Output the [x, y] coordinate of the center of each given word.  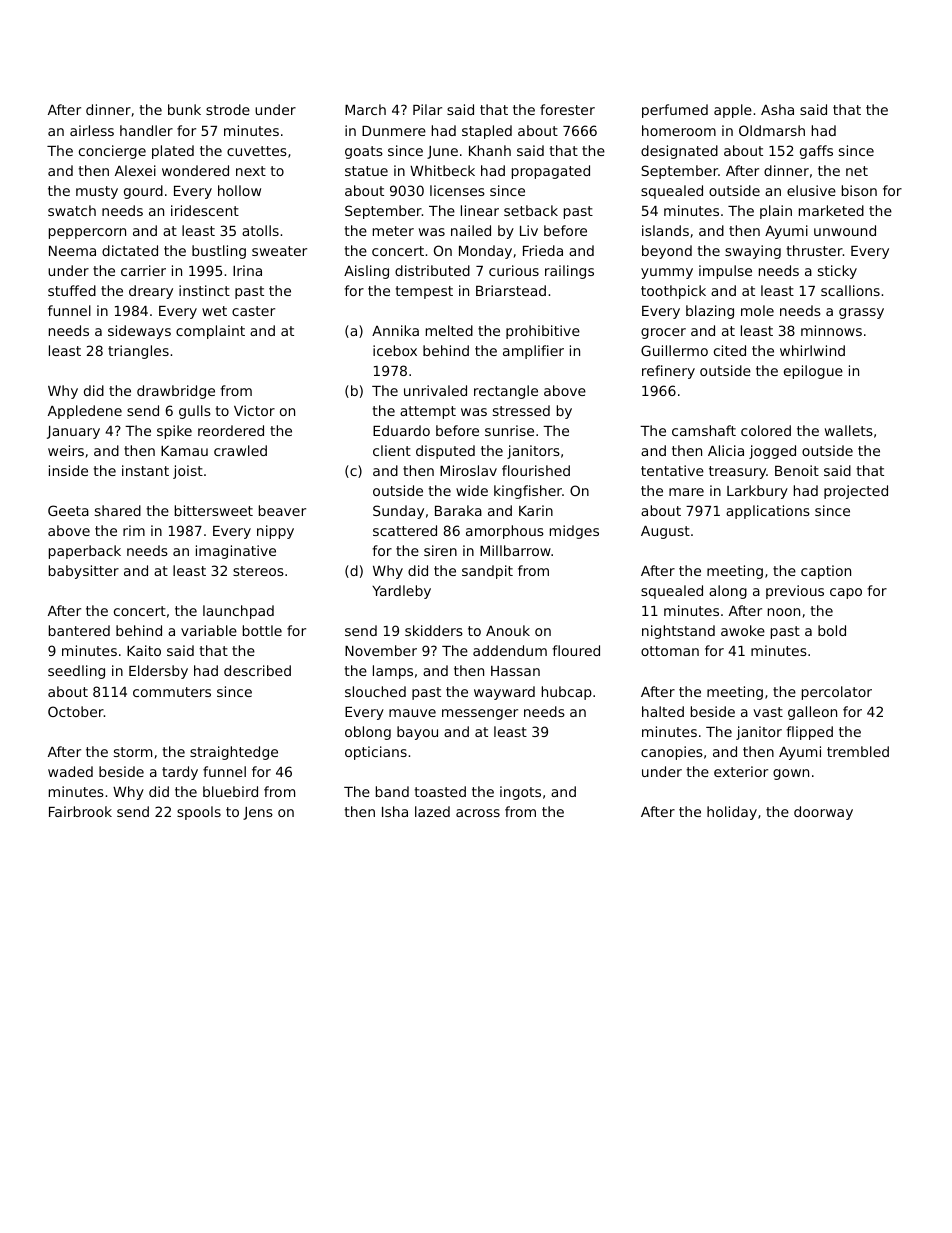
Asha [777, 109]
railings [569, 272]
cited [730, 350]
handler [146, 130]
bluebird [230, 791]
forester [567, 109]
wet [214, 311]
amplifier [533, 352]
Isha [395, 811]
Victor [254, 410]
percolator [837, 693]
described [257, 670]
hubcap [567, 693]
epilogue [813, 372]
